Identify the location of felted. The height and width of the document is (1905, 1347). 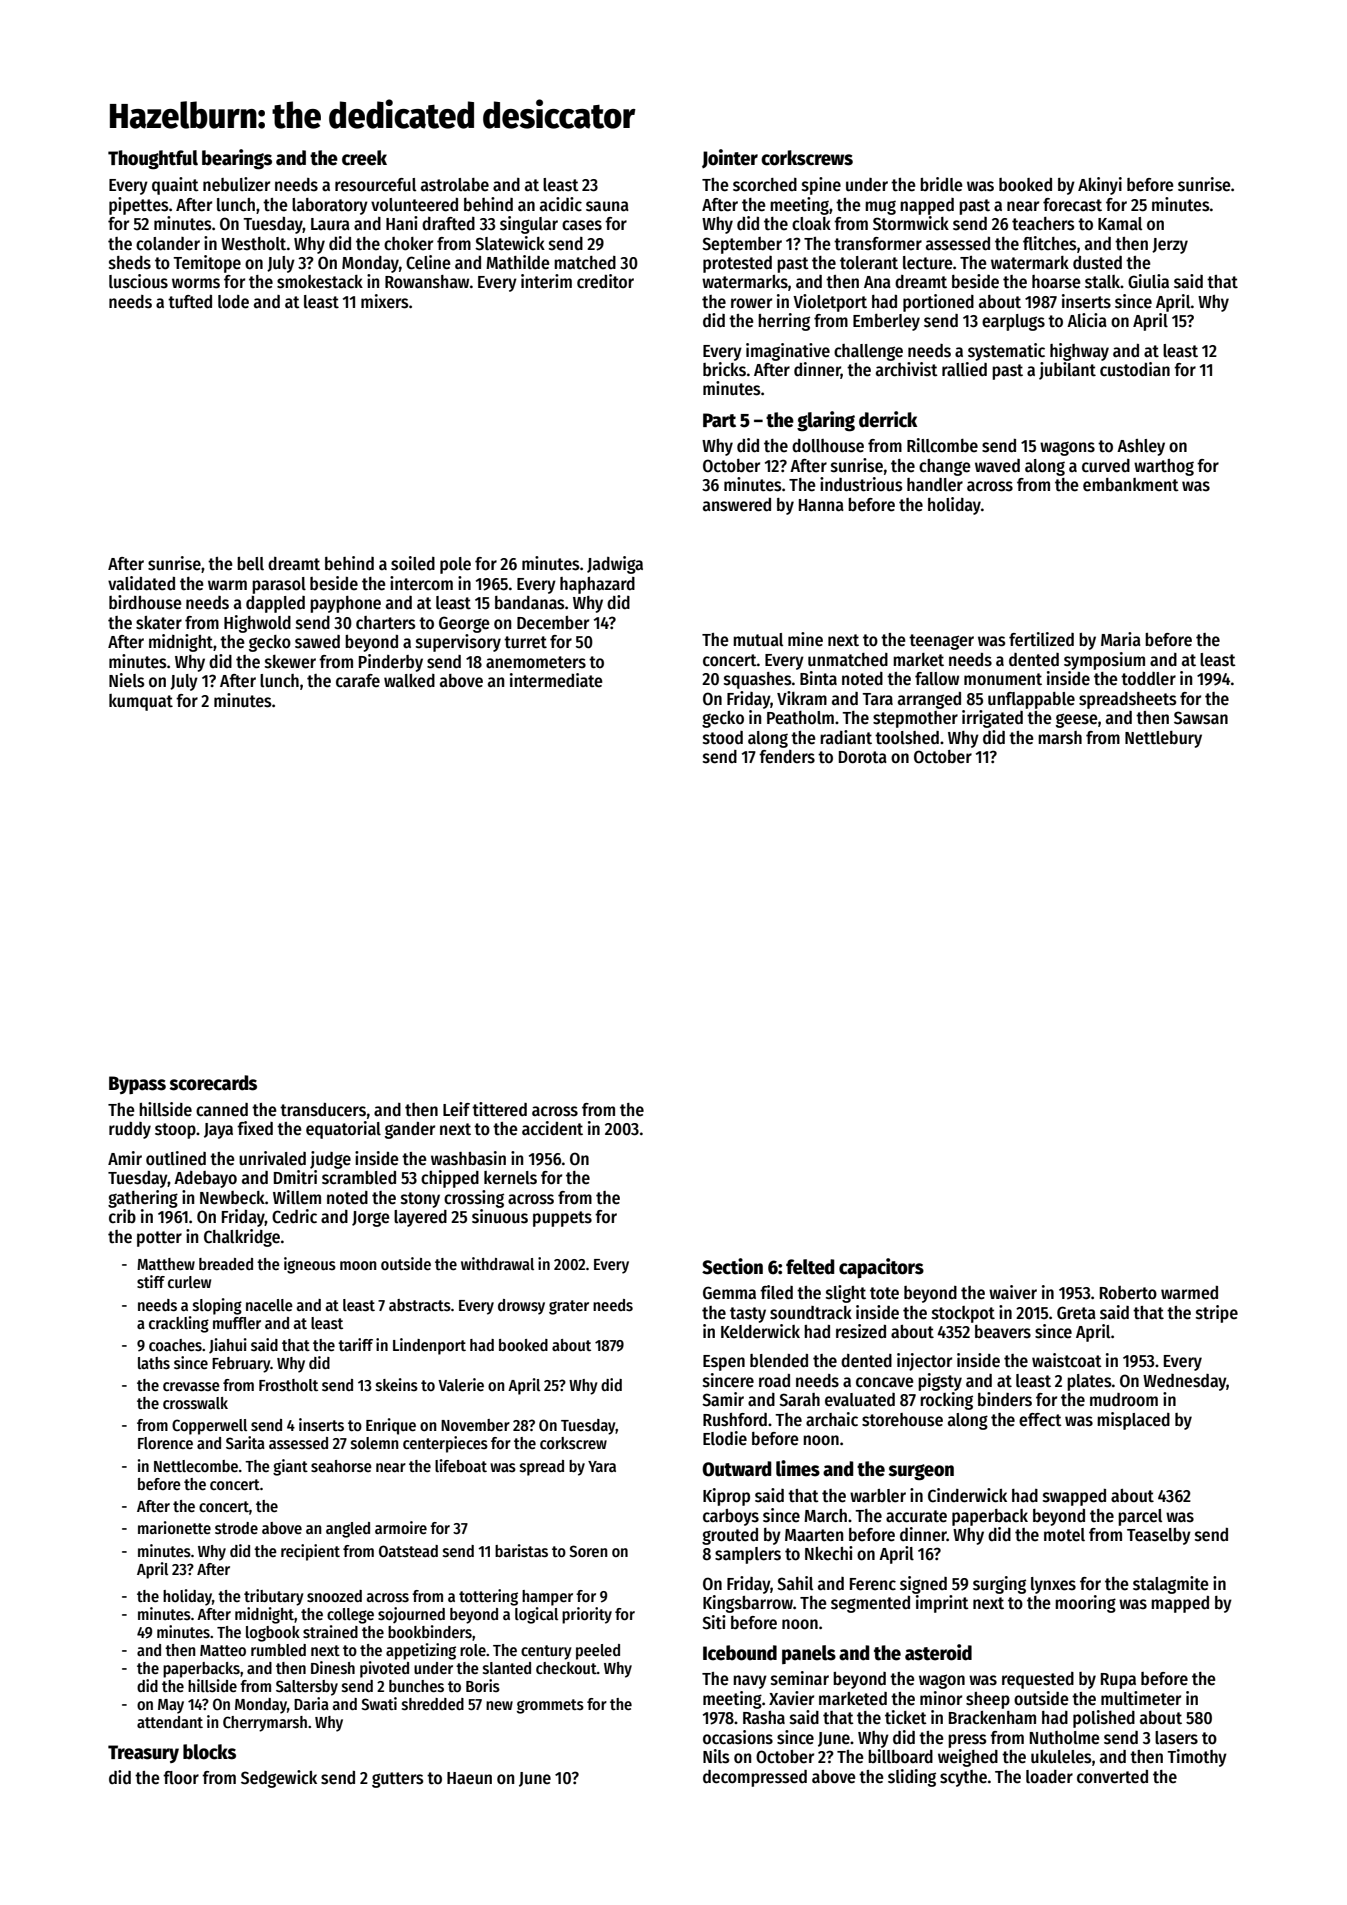
(810, 1267).
